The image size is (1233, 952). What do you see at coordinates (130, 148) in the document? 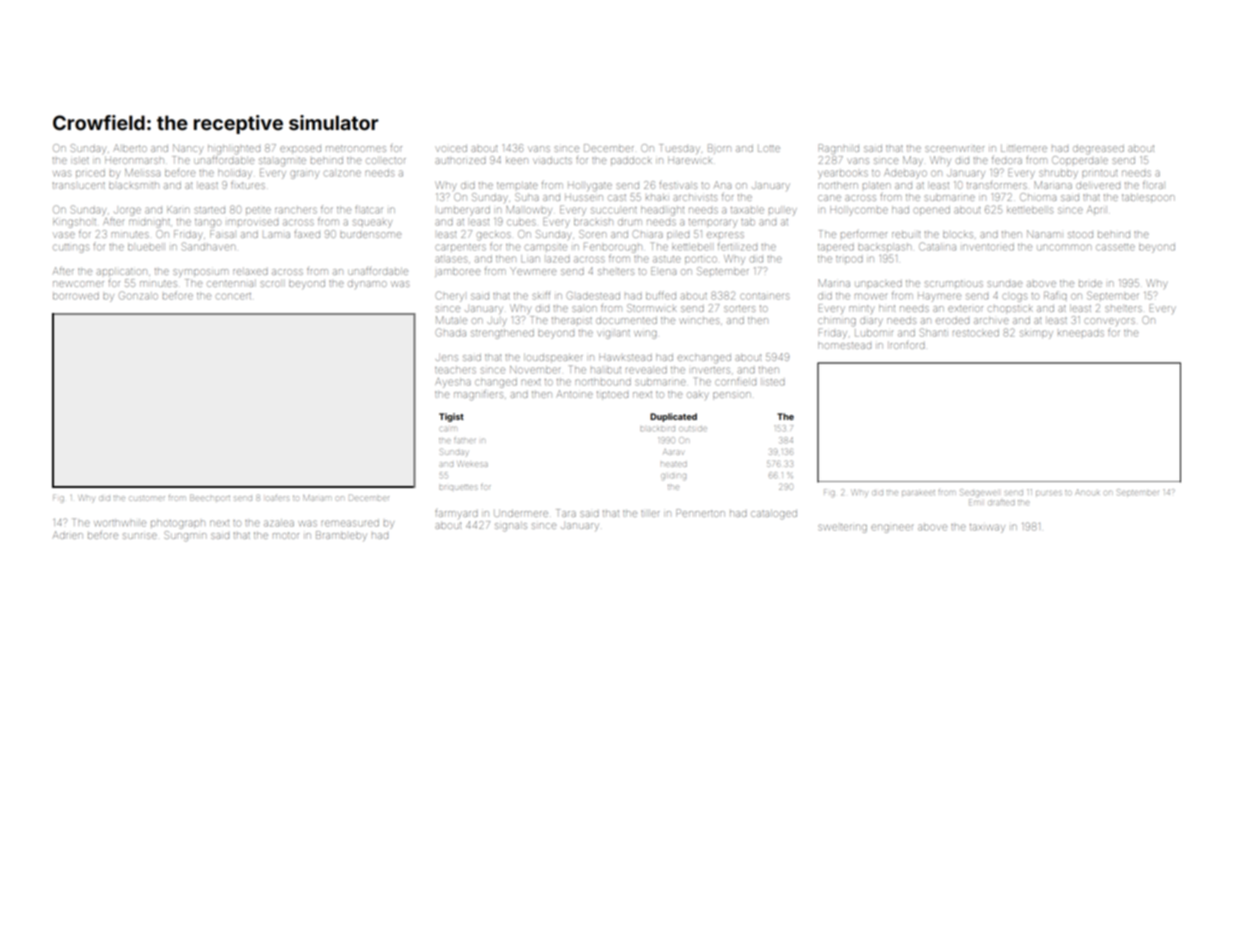
I see `Alberto` at bounding box center [130, 148].
